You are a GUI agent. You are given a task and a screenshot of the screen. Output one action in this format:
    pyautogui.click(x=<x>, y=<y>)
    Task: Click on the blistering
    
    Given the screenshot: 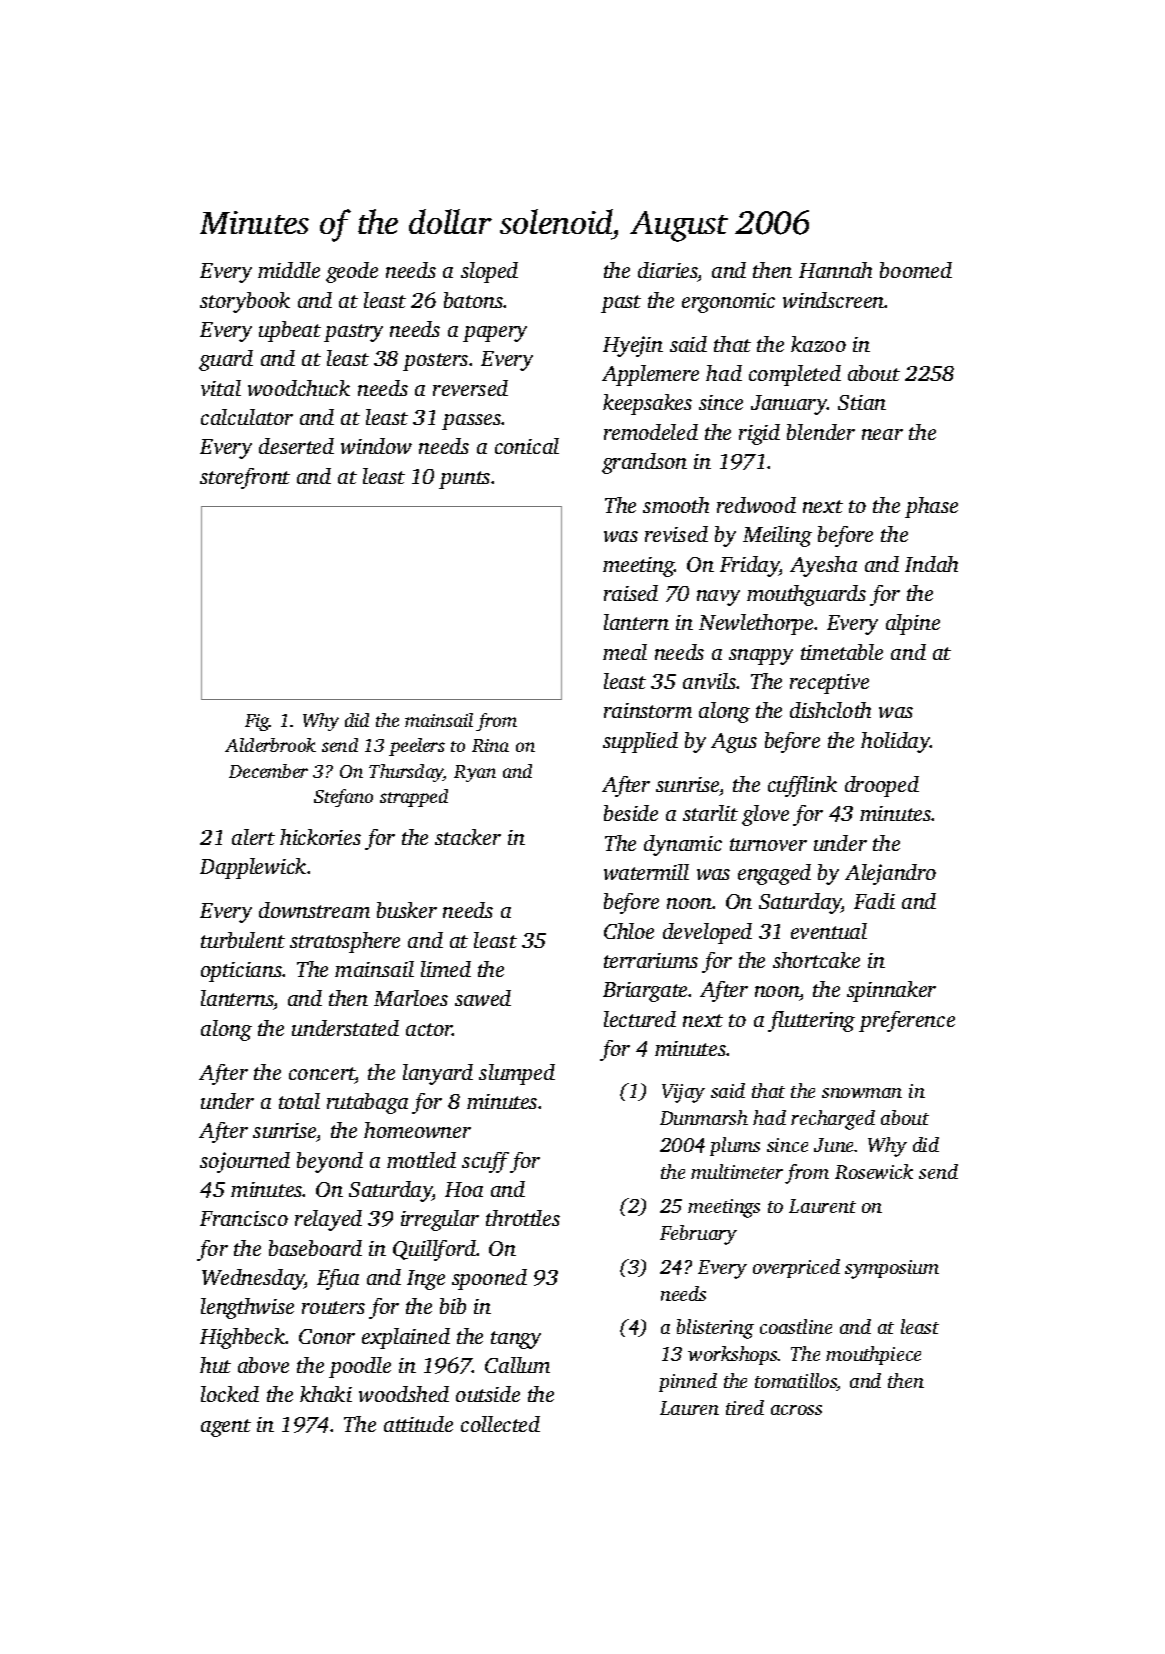 What is the action you would take?
    pyautogui.click(x=715, y=1329)
